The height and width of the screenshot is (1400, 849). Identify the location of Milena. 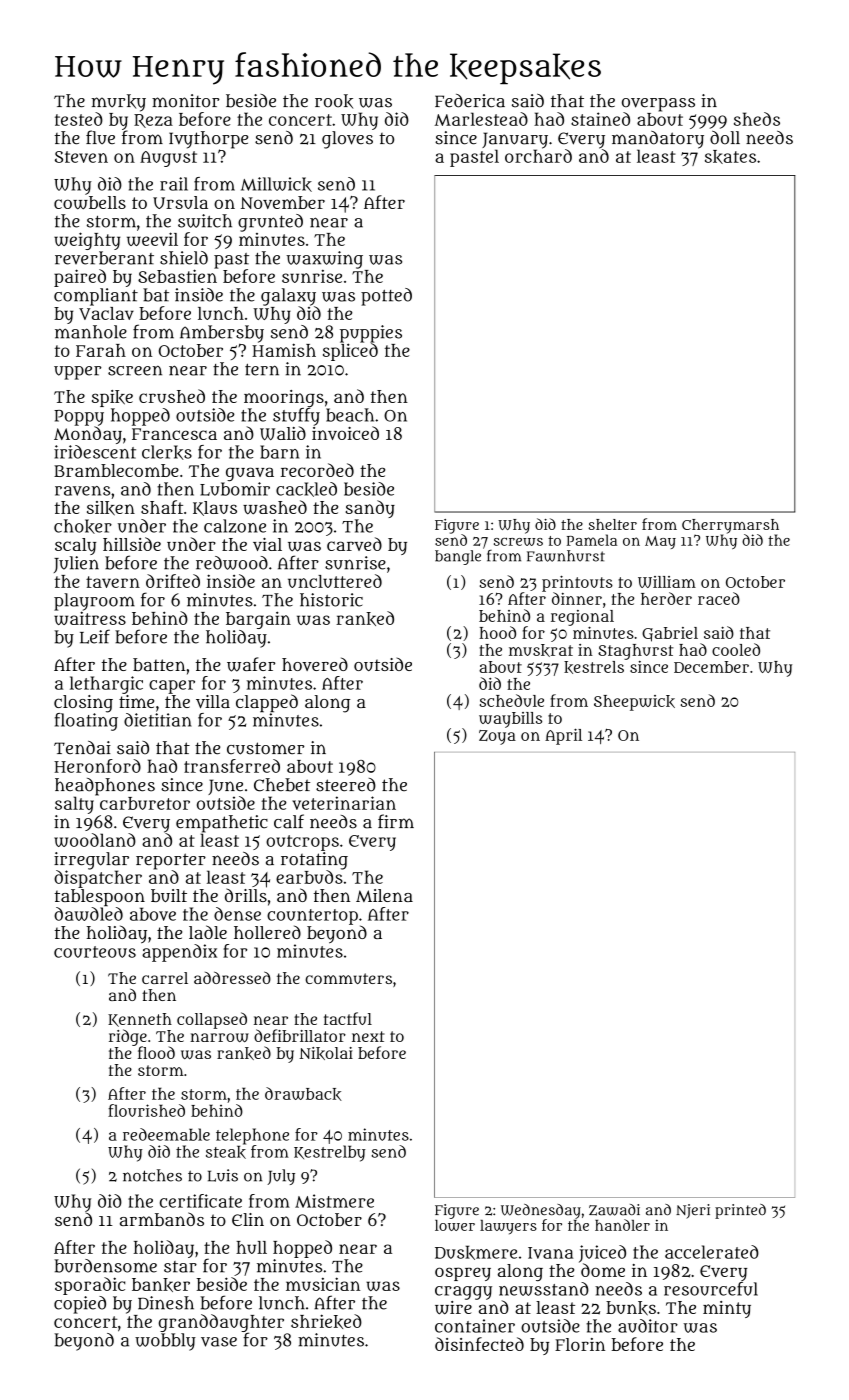
(384, 895).
